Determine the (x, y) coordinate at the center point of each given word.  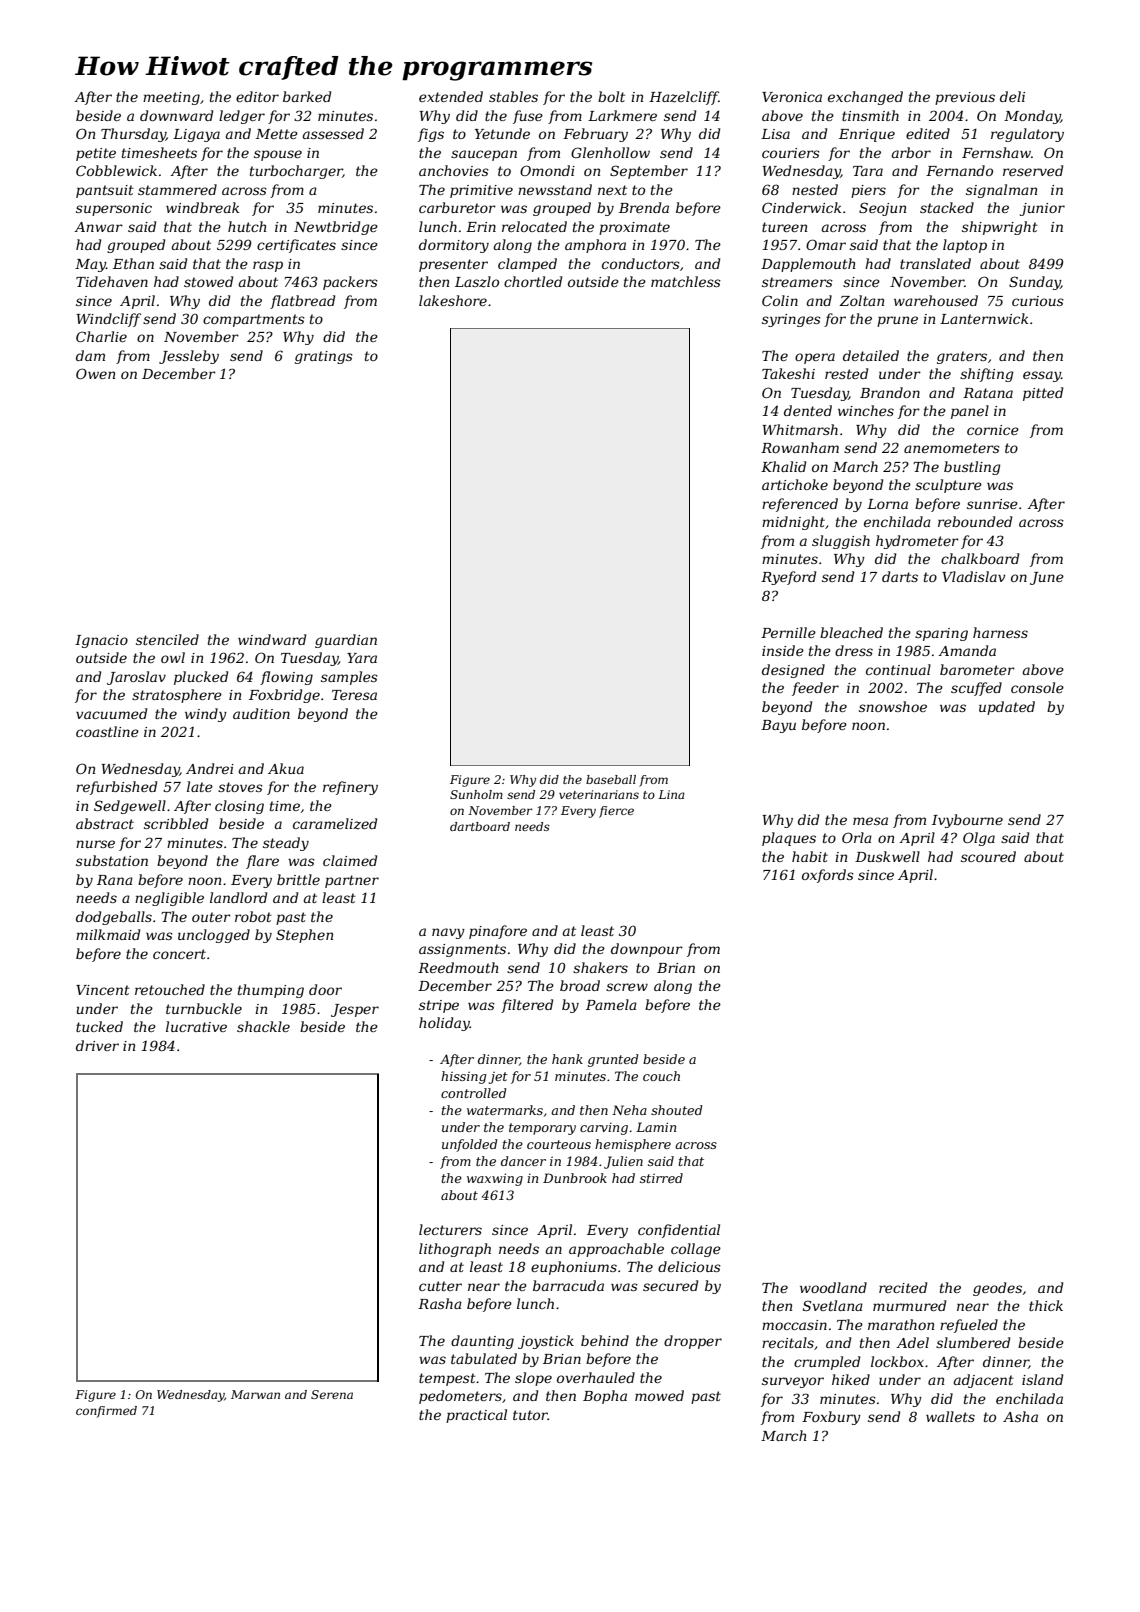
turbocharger (296, 172)
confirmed (106, 1412)
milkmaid (108, 934)
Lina (671, 794)
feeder (815, 689)
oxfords (828, 876)
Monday (1032, 117)
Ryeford (788, 578)
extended (451, 96)
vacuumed (111, 713)
